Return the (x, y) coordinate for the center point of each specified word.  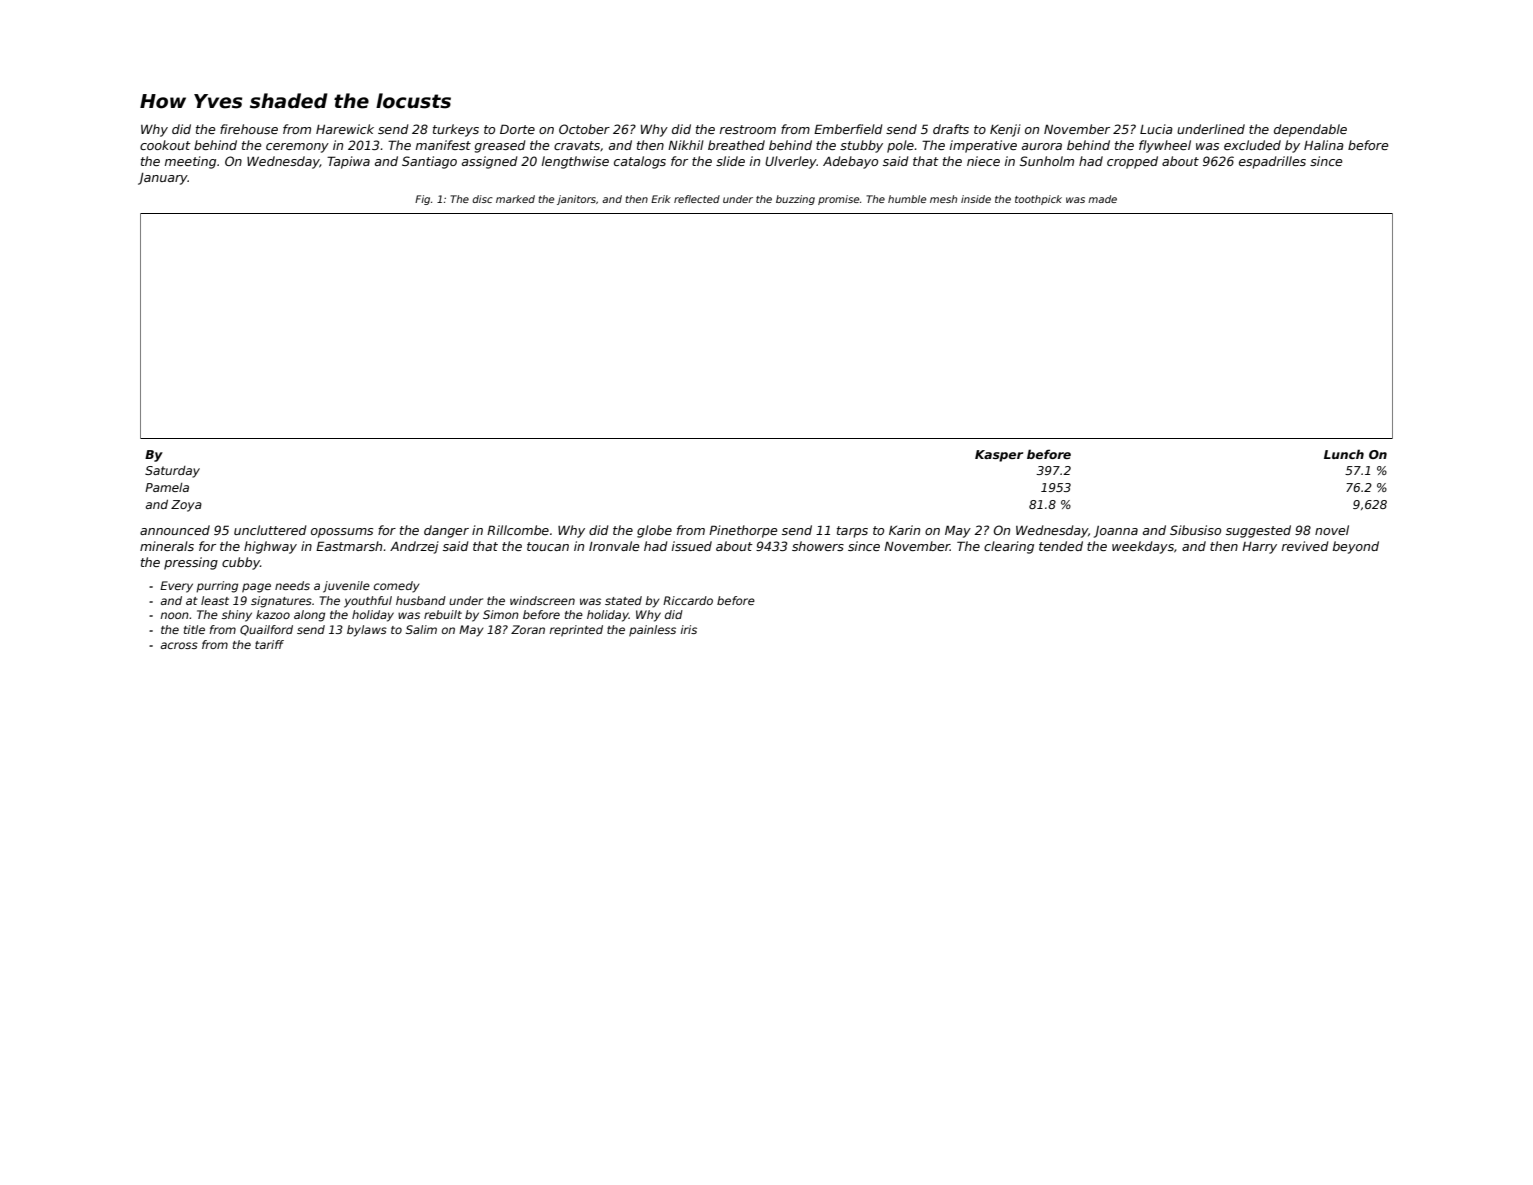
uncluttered (270, 530)
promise (838, 200)
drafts (951, 129)
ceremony (297, 148)
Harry (1259, 548)
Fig (422, 200)
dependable (1310, 130)
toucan (548, 546)
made (1102, 199)
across (179, 645)
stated (623, 600)
